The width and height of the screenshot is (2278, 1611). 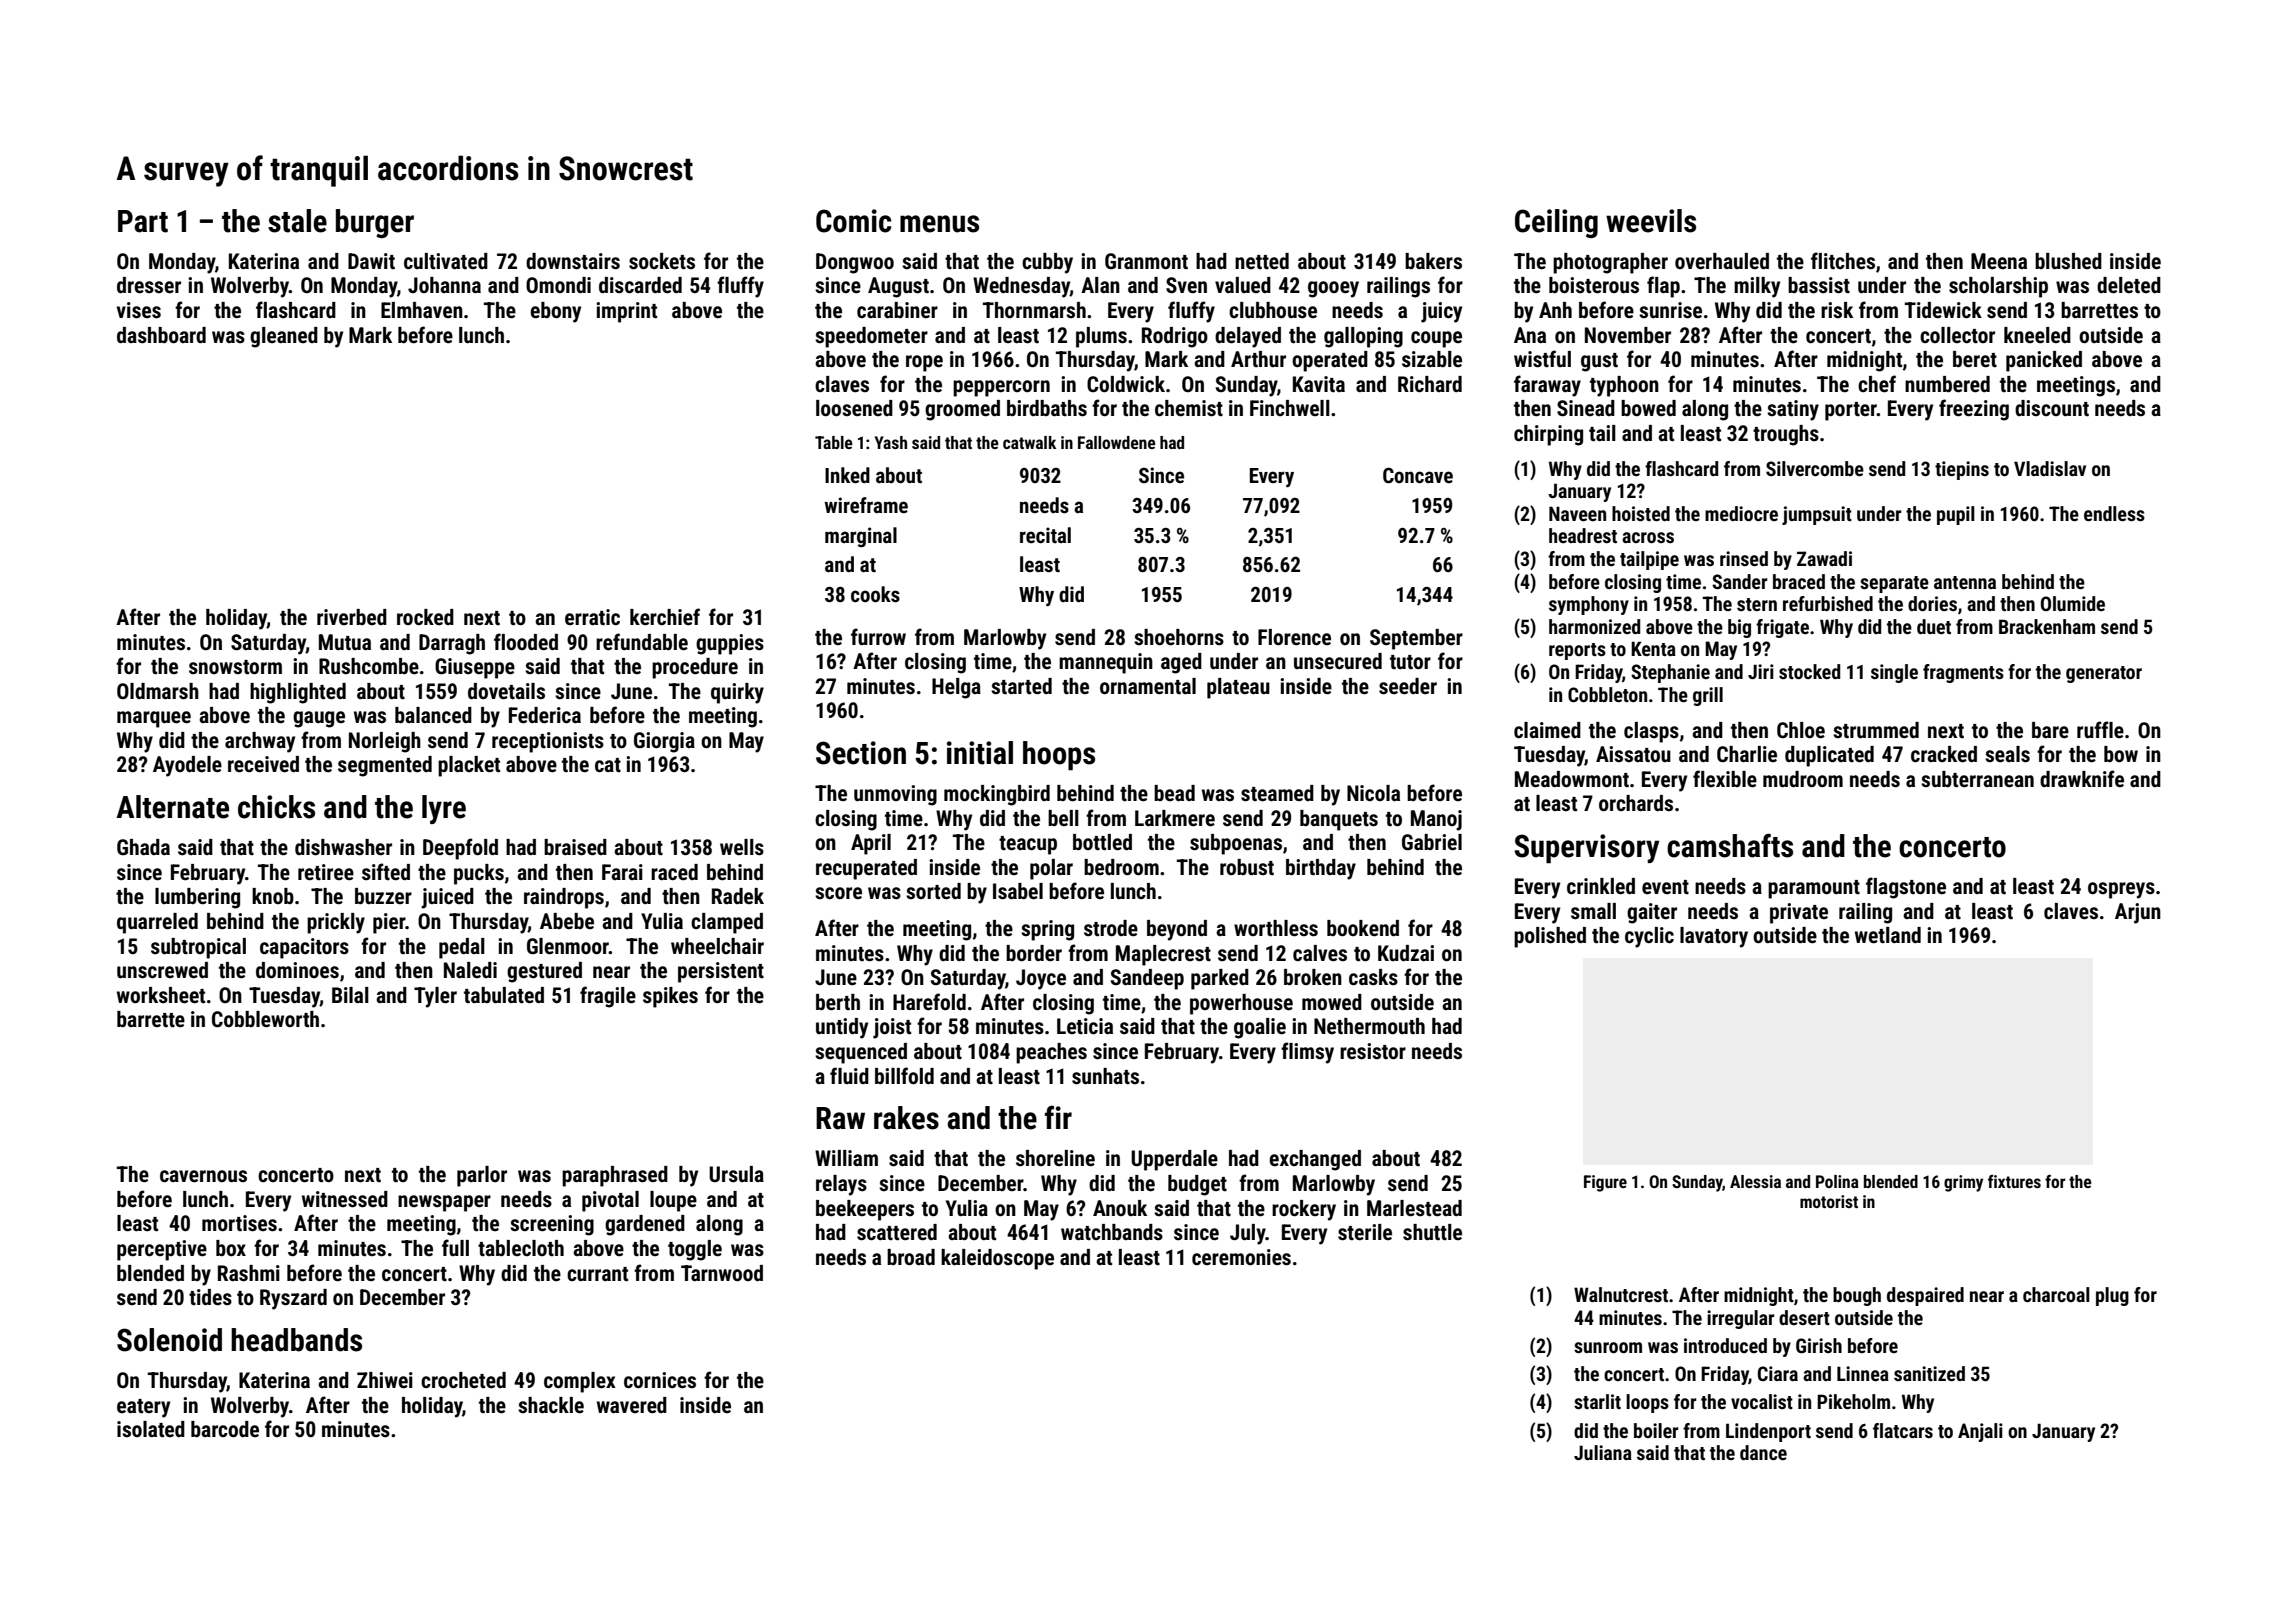 What do you see at coordinates (1603, 1452) in the screenshot?
I see `Juliana` at bounding box center [1603, 1452].
